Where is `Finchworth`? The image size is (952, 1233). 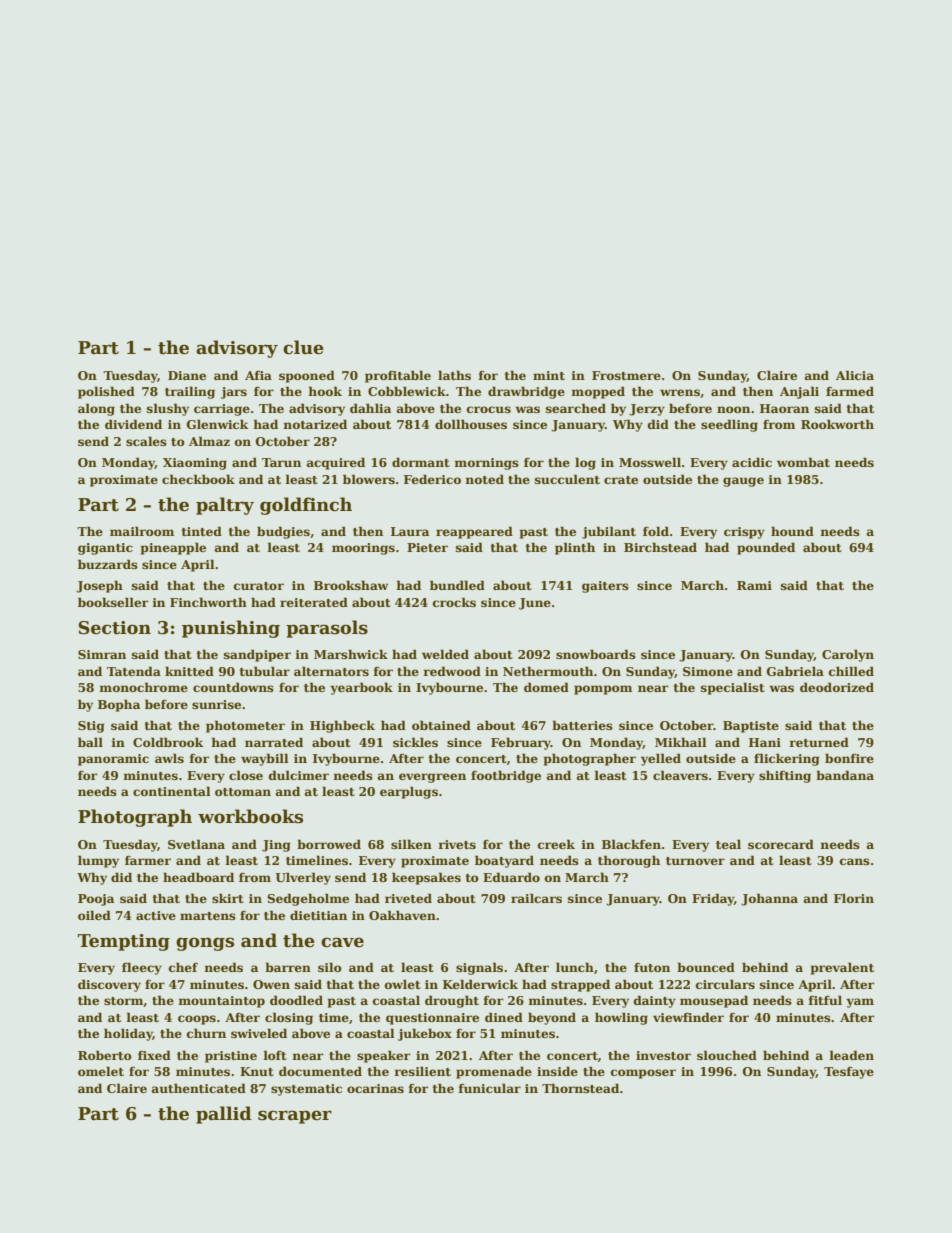 Finchworth is located at coordinates (208, 602).
